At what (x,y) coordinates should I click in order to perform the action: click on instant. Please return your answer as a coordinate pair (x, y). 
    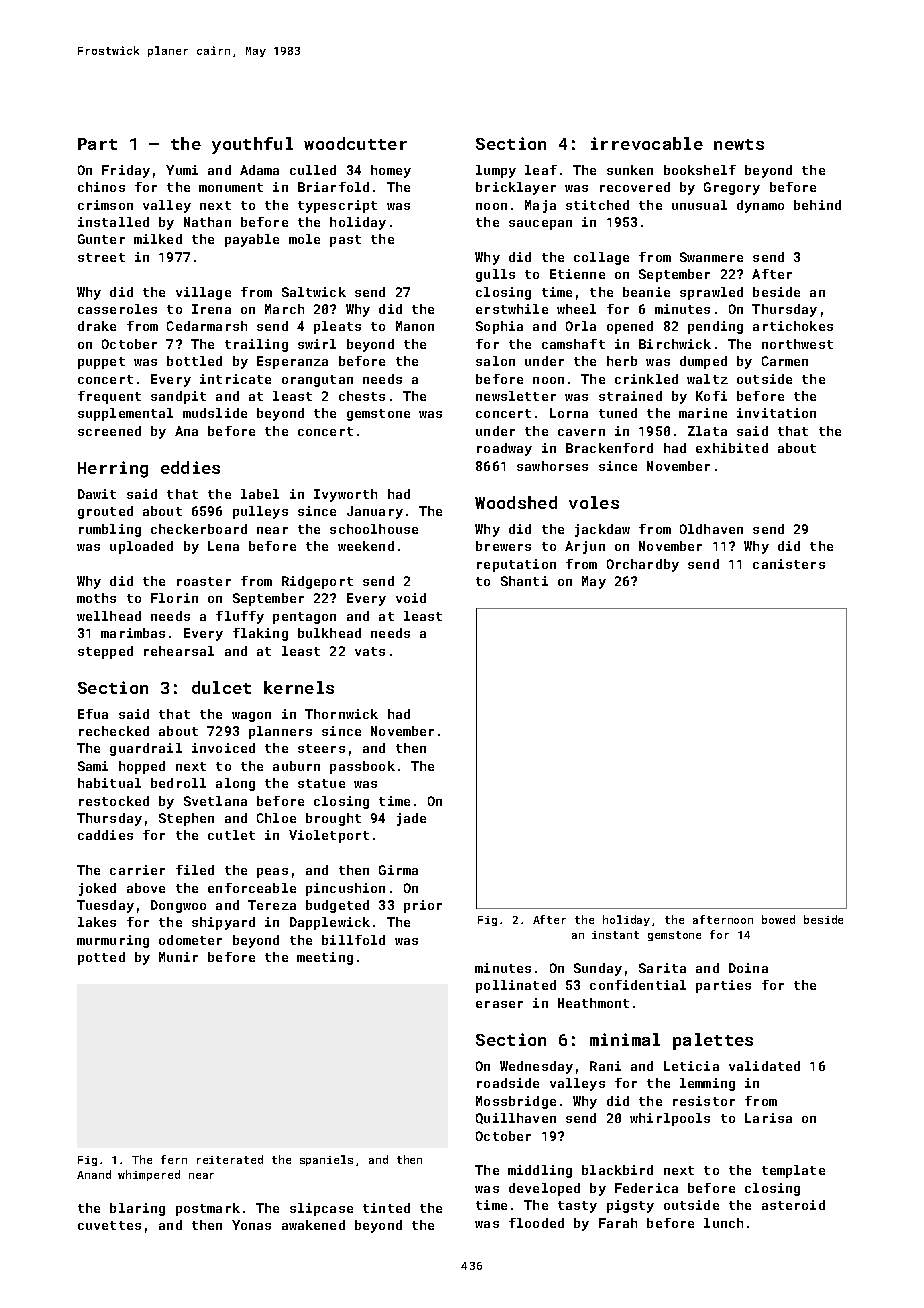
    Looking at the image, I should click on (615, 935).
